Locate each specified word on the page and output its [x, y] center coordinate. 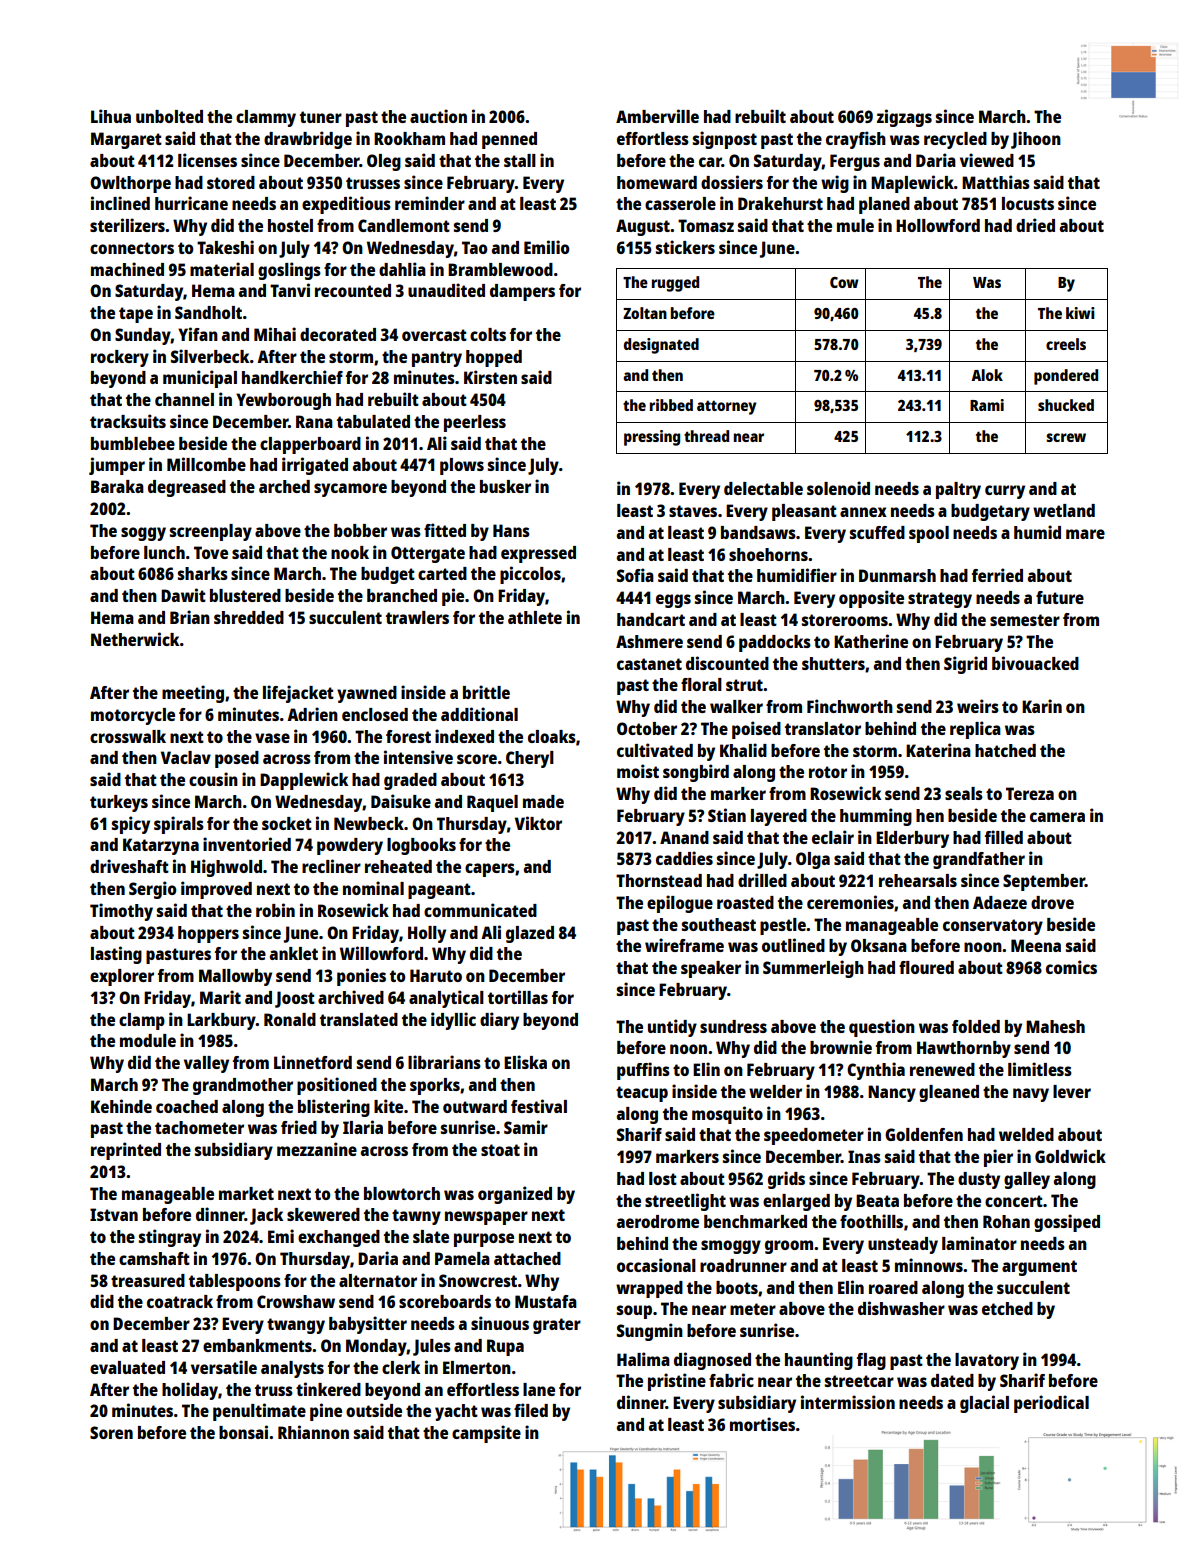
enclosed [375, 714]
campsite [486, 1434]
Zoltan [645, 313]
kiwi [1080, 313]
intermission [848, 1402]
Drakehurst [780, 203]
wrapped [649, 1289]
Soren [111, 1432]
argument [1039, 1268]
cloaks [552, 736]
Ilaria [363, 1127]
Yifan [198, 334]
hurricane [191, 203]
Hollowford [938, 225]
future [1060, 597]
